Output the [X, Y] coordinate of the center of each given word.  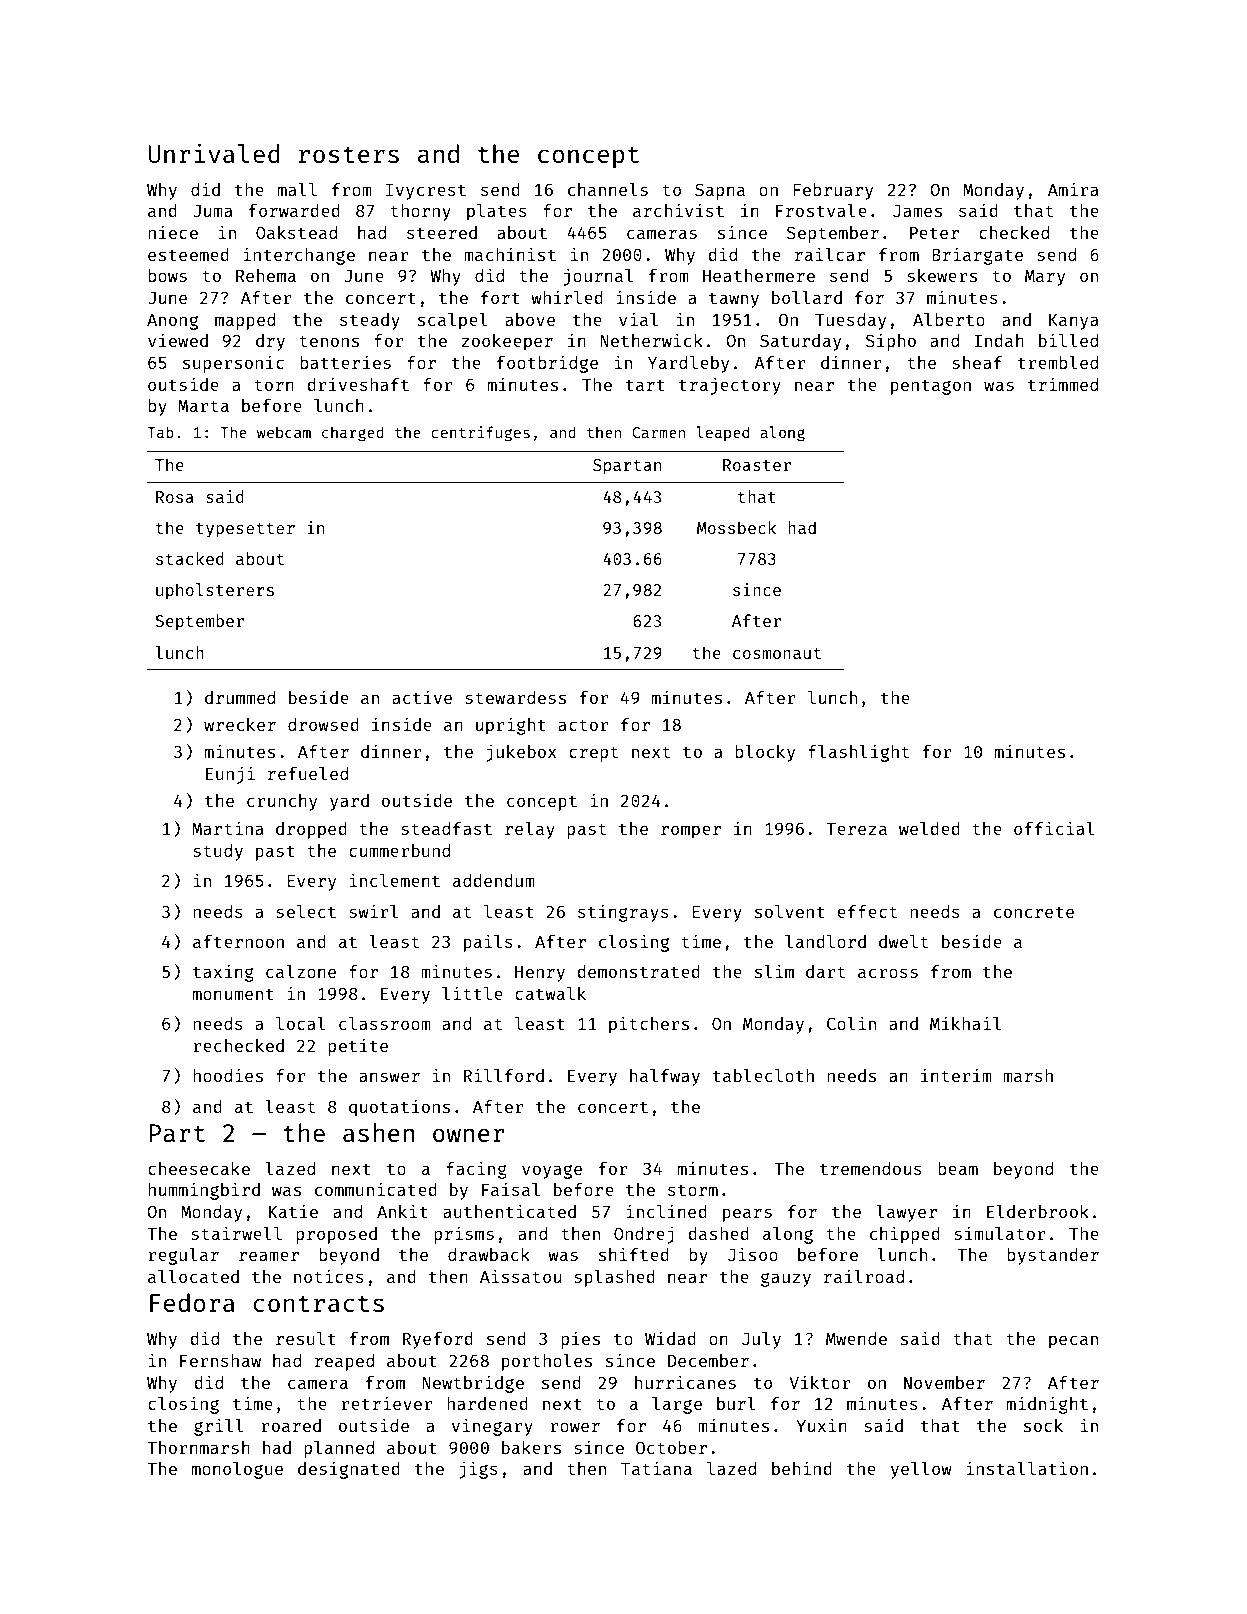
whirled [567, 297]
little [472, 993]
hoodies [228, 1075]
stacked [190, 558]
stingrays [623, 913]
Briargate [977, 256]
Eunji [230, 775]
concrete [1034, 912]
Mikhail [965, 1023]
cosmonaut [777, 653]
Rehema [266, 275]
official [1054, 828]
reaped [344, 1362]
